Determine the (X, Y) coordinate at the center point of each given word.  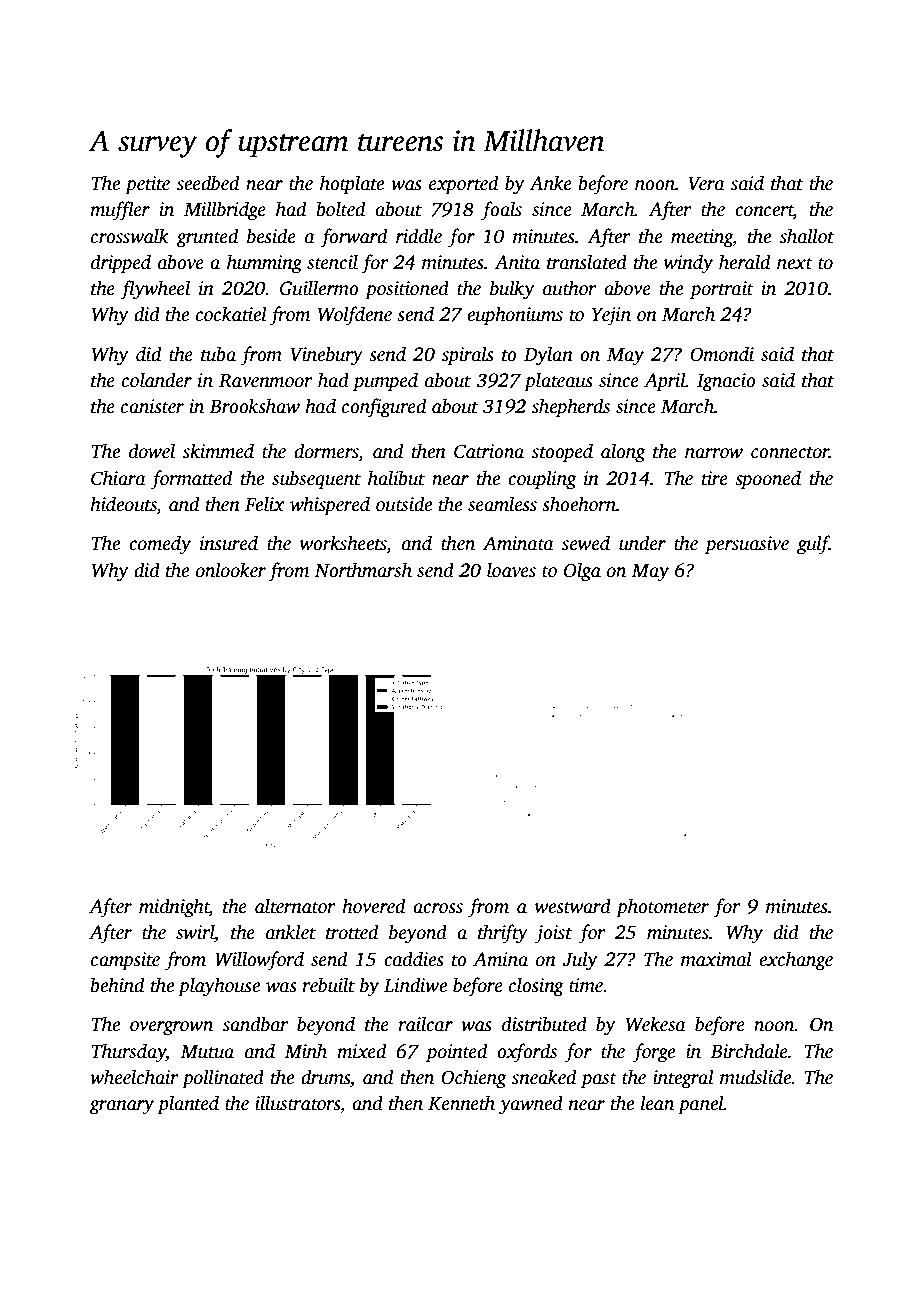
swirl (195, 932)
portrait (722, 290)
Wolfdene (355, 316)
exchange (796, 961)
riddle (419, 236)
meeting (702, 238)
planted (188, 1105)
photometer (662, 908)
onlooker (231, 570)
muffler (120, 211)
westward (573, 906)
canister (152, 406)
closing (536, 987)
